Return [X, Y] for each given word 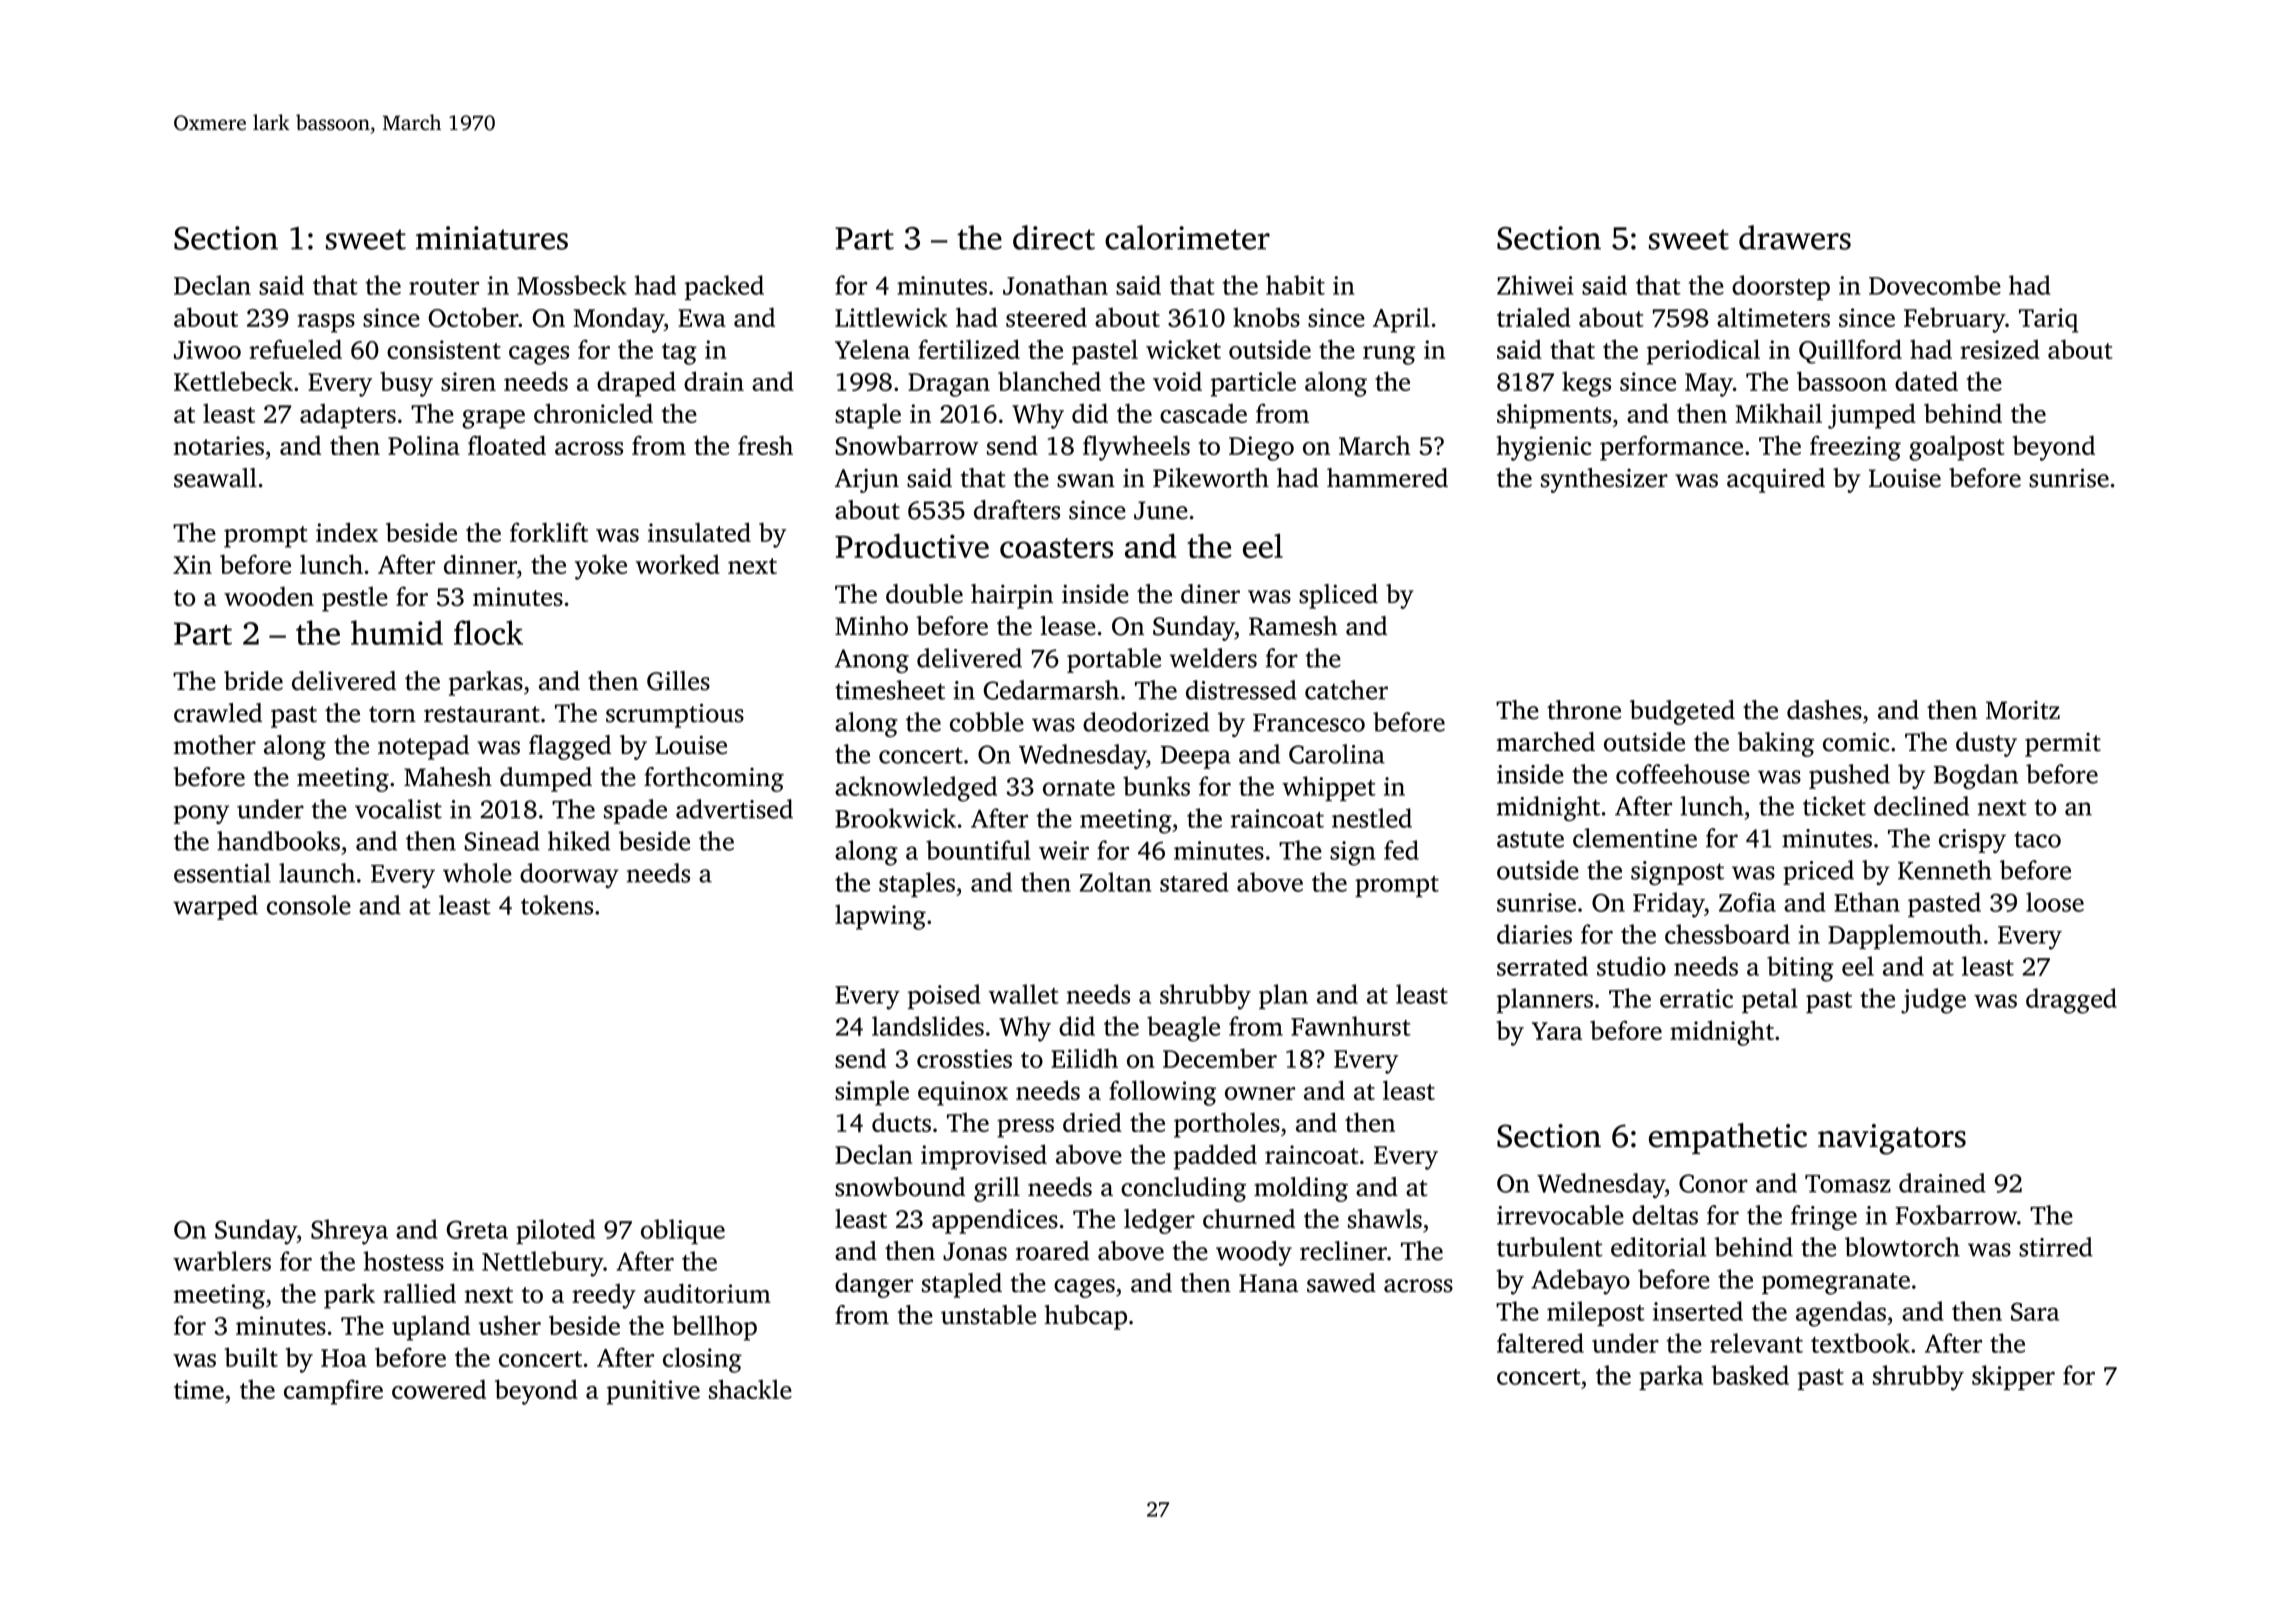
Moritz [2023, 710]
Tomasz [1848, 1184]
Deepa [1196, 757]
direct [1054, 237]
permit [2063, 745]
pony [201, 814]
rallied [419, 1293]
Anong [872, 661]
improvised [984, 1157]
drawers [1795, 237]
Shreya [349, 1232]
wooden [269, 596]
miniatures [492, 238]
